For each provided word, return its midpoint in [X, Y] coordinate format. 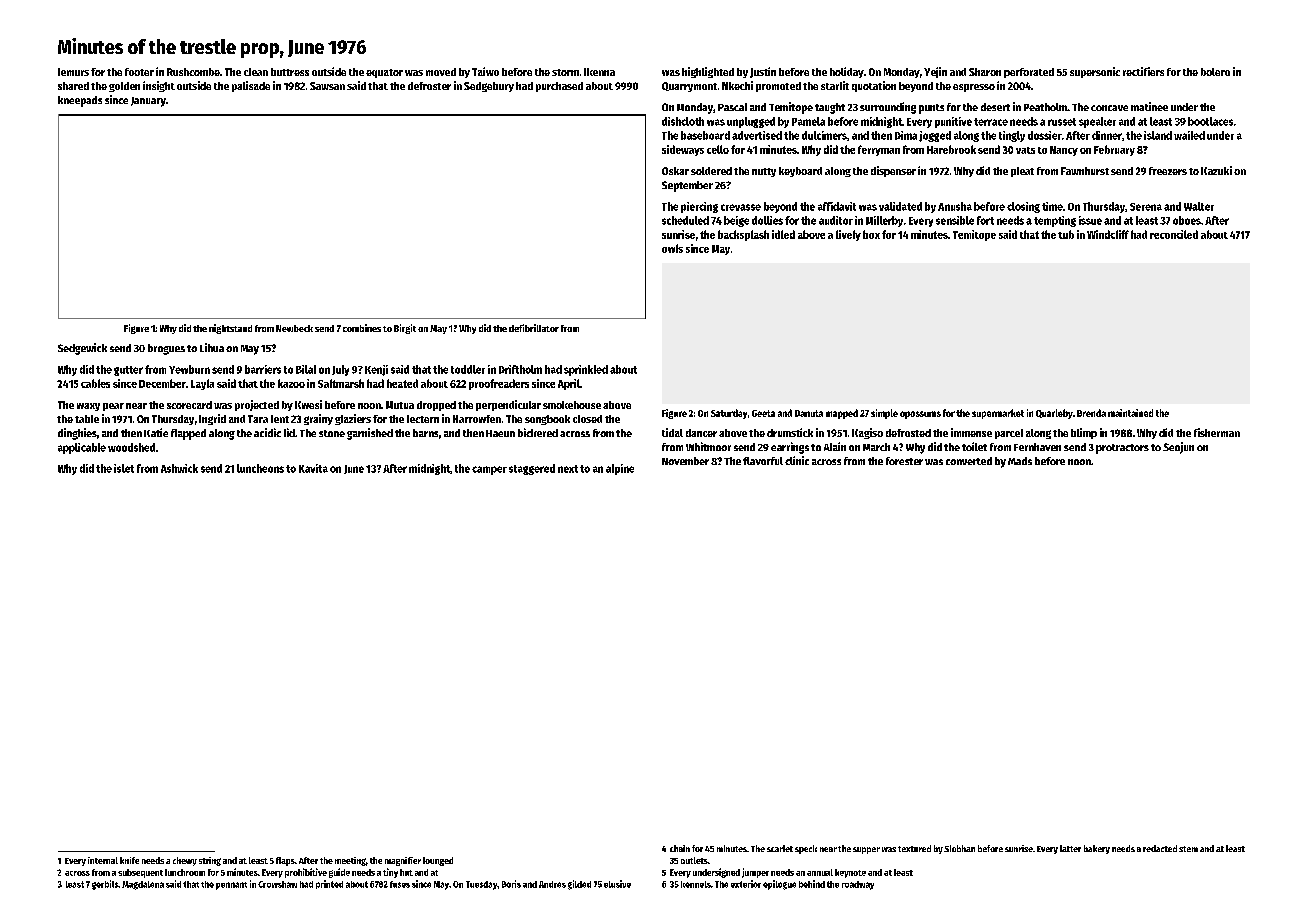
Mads [1020, 461]
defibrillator [534, 328]
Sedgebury [489, 87]
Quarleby [1054, 414]
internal [103, 860]
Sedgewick [82, 349]
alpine [620, 469]
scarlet [780, 848]
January [148, 102]
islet [124, 468]
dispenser [893, 171]
